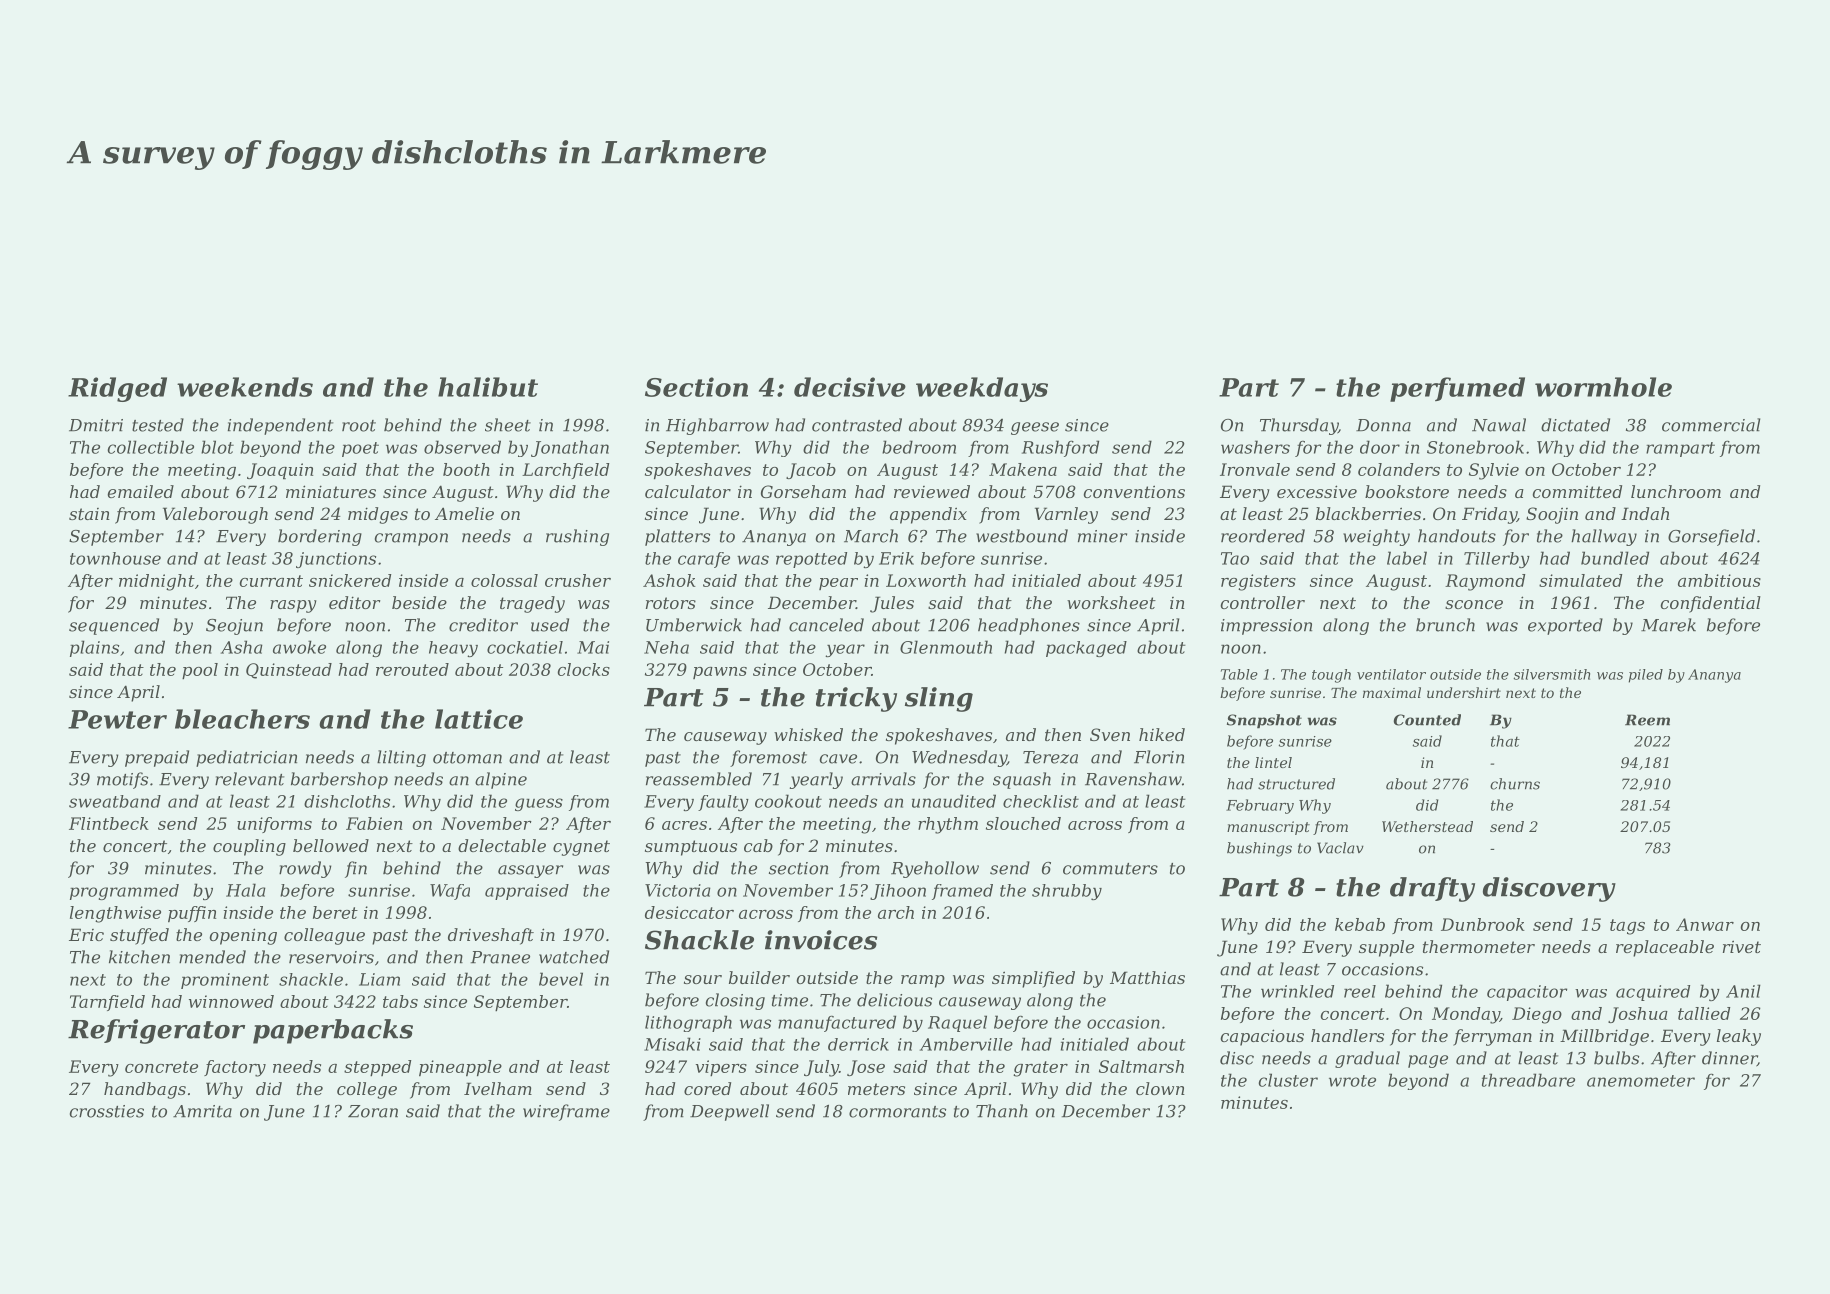 The image size is (1830, 1294). What do you see at coordinates (957, 1023) in the screenshot?
I see `Raquel` at bounding box center [957, 1023].
